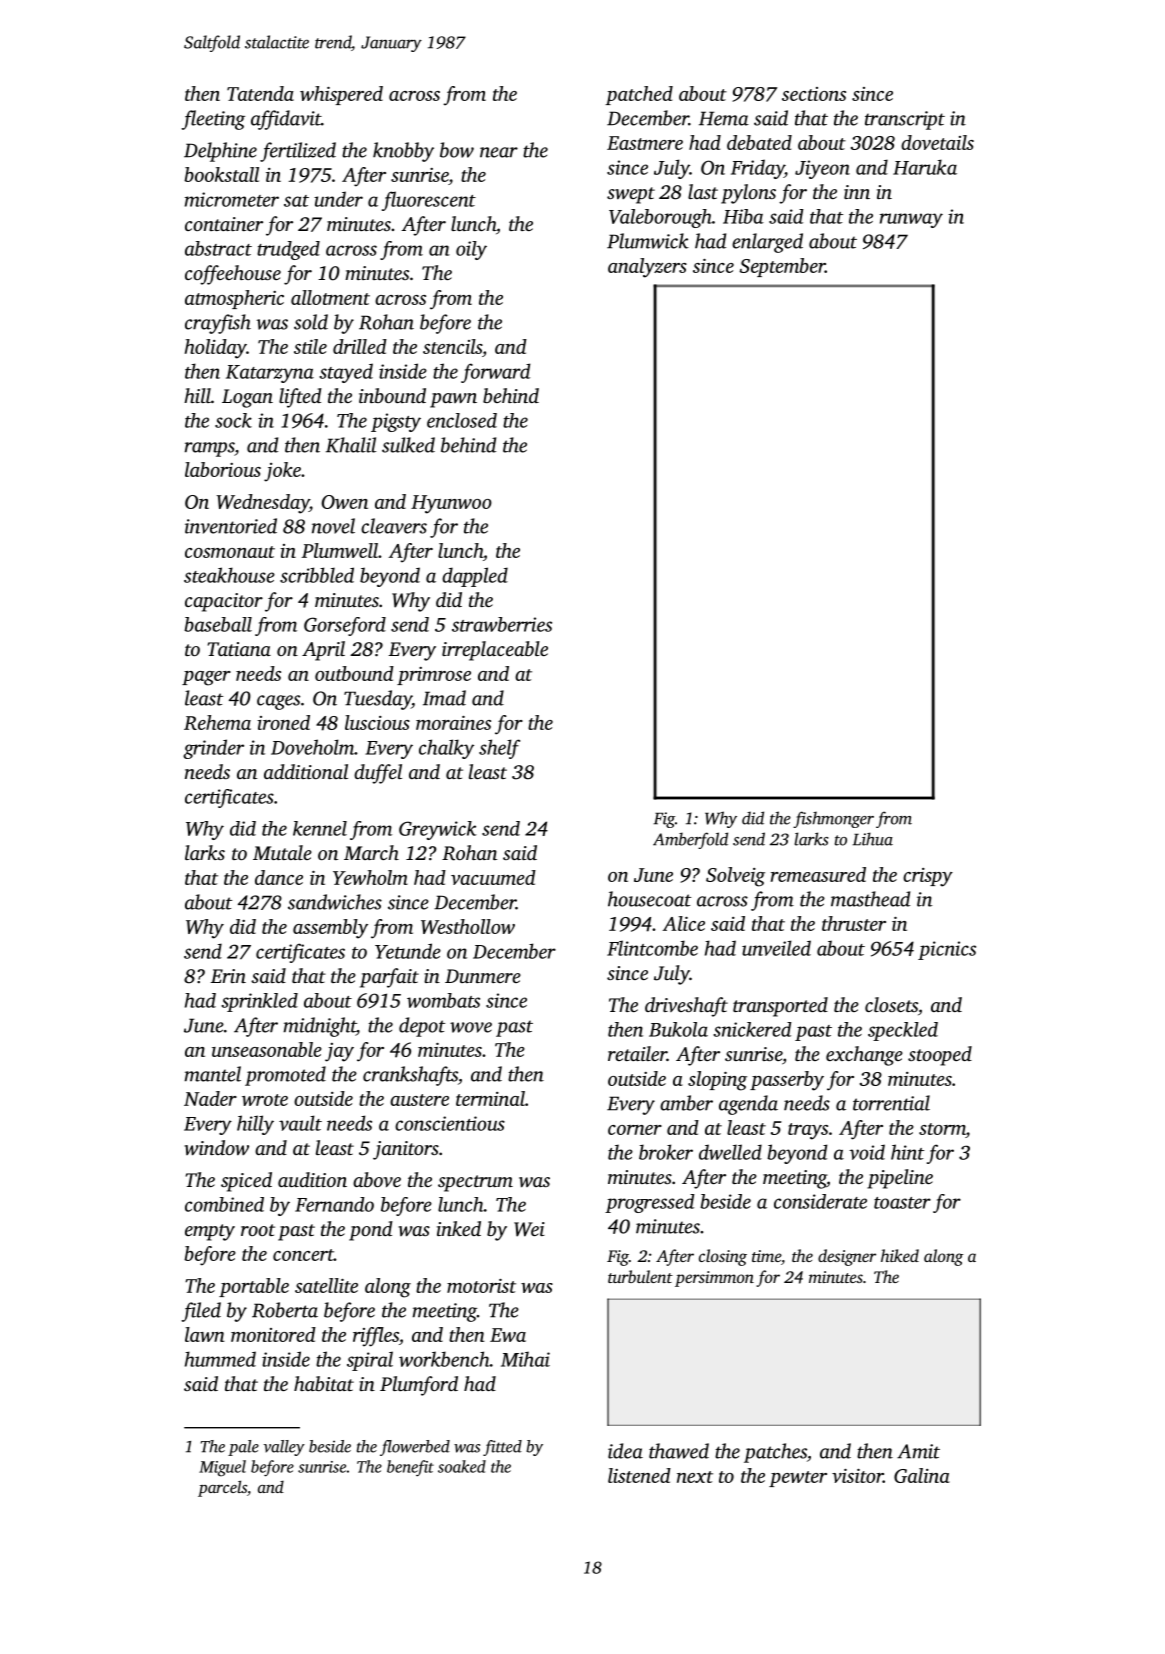 This document has height=1654, width=1165. I want to click on inn, so click(857, 192).
